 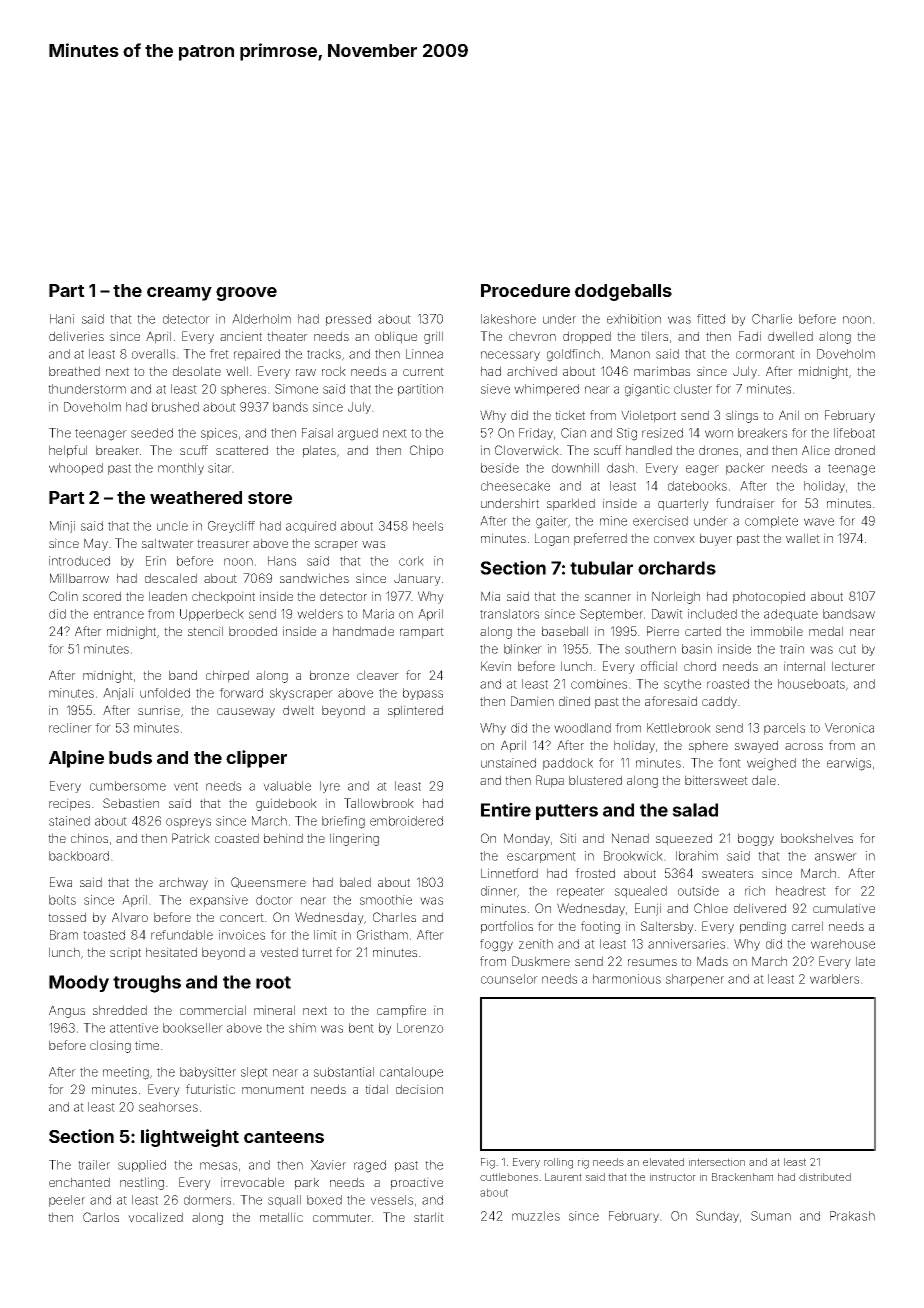 I want to click on canteens, so click(x=284, y=1137).
